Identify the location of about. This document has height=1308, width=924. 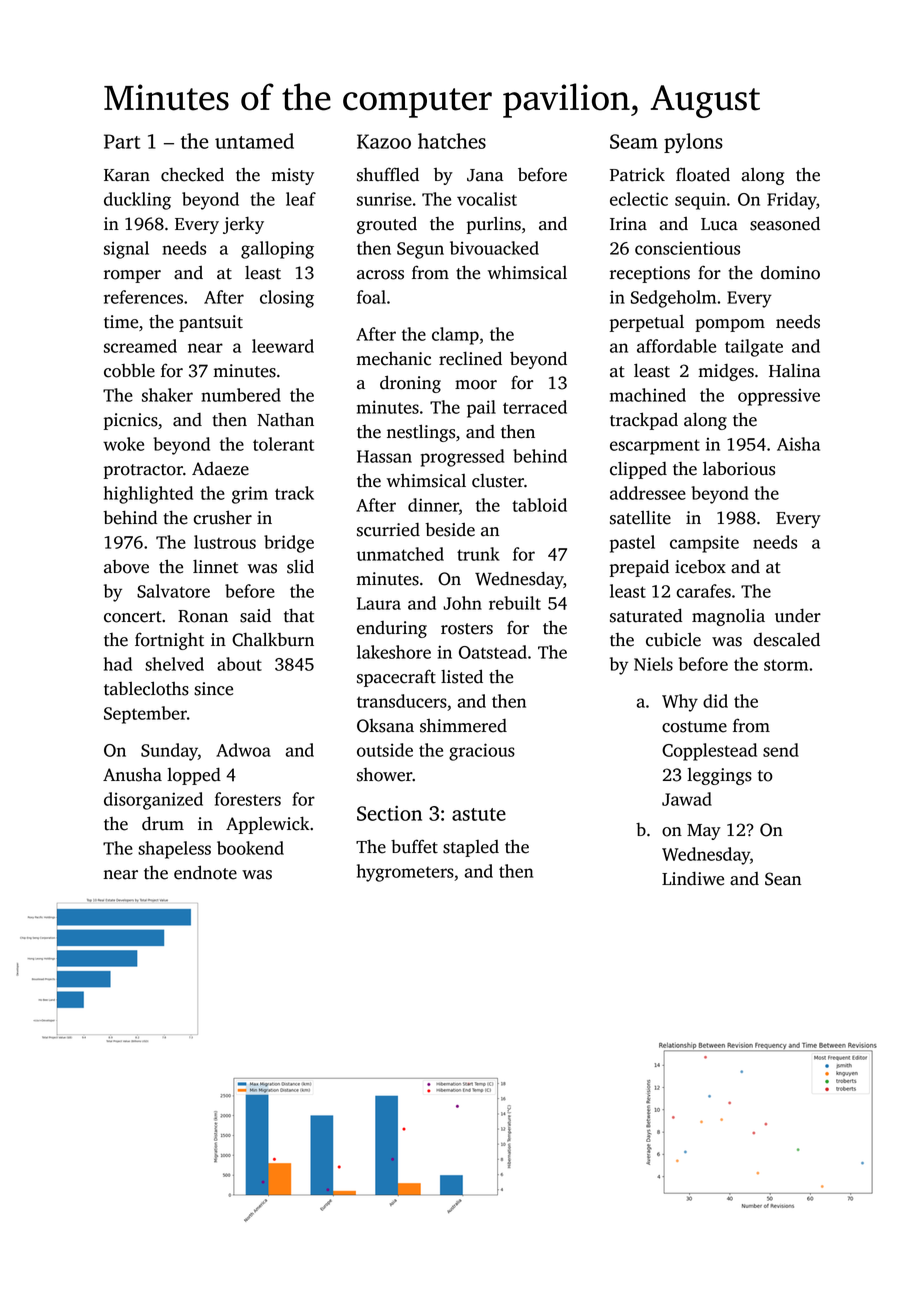
(239, 664).
